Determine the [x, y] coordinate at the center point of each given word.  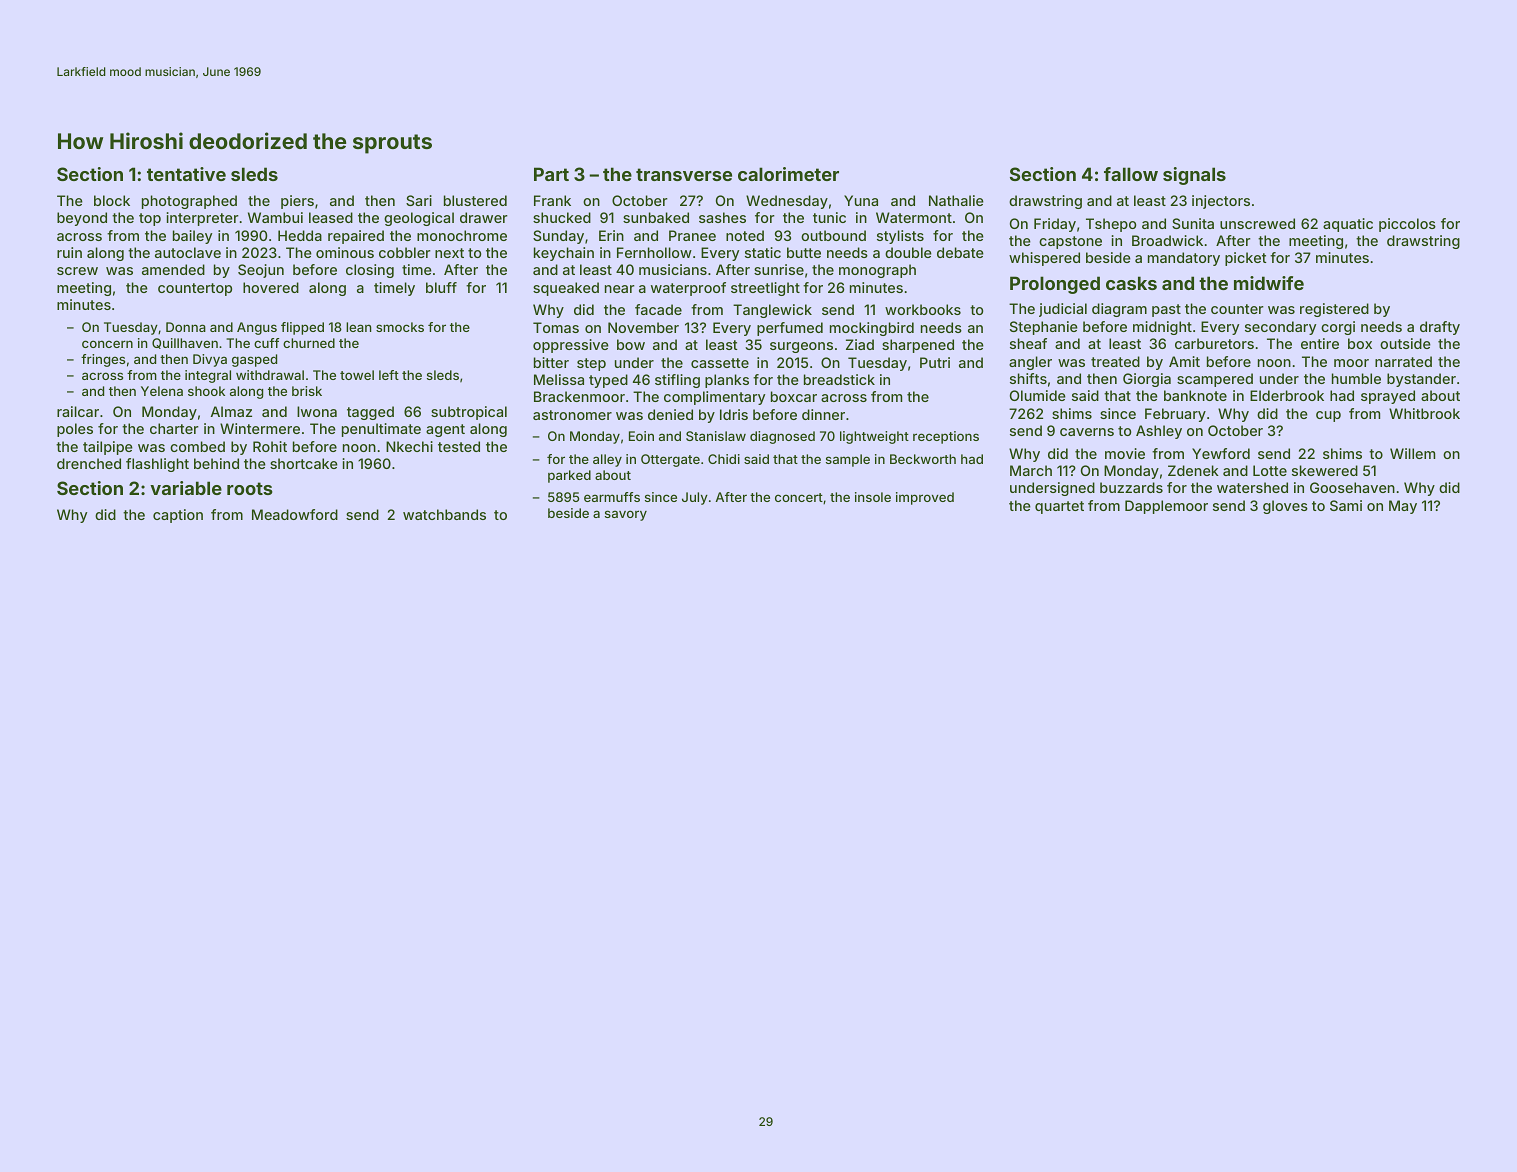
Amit [1184, 361]
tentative [186, 174]
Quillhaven [185, 343]
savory [626, 515]
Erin [611, 235]
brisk [307, 391]
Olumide [1038, 395]
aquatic [1348, 225]
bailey [192, 237]
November [643, 327]
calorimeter [788, 174]
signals [1194, 176]
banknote [1195, 395]
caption [178, 516]
